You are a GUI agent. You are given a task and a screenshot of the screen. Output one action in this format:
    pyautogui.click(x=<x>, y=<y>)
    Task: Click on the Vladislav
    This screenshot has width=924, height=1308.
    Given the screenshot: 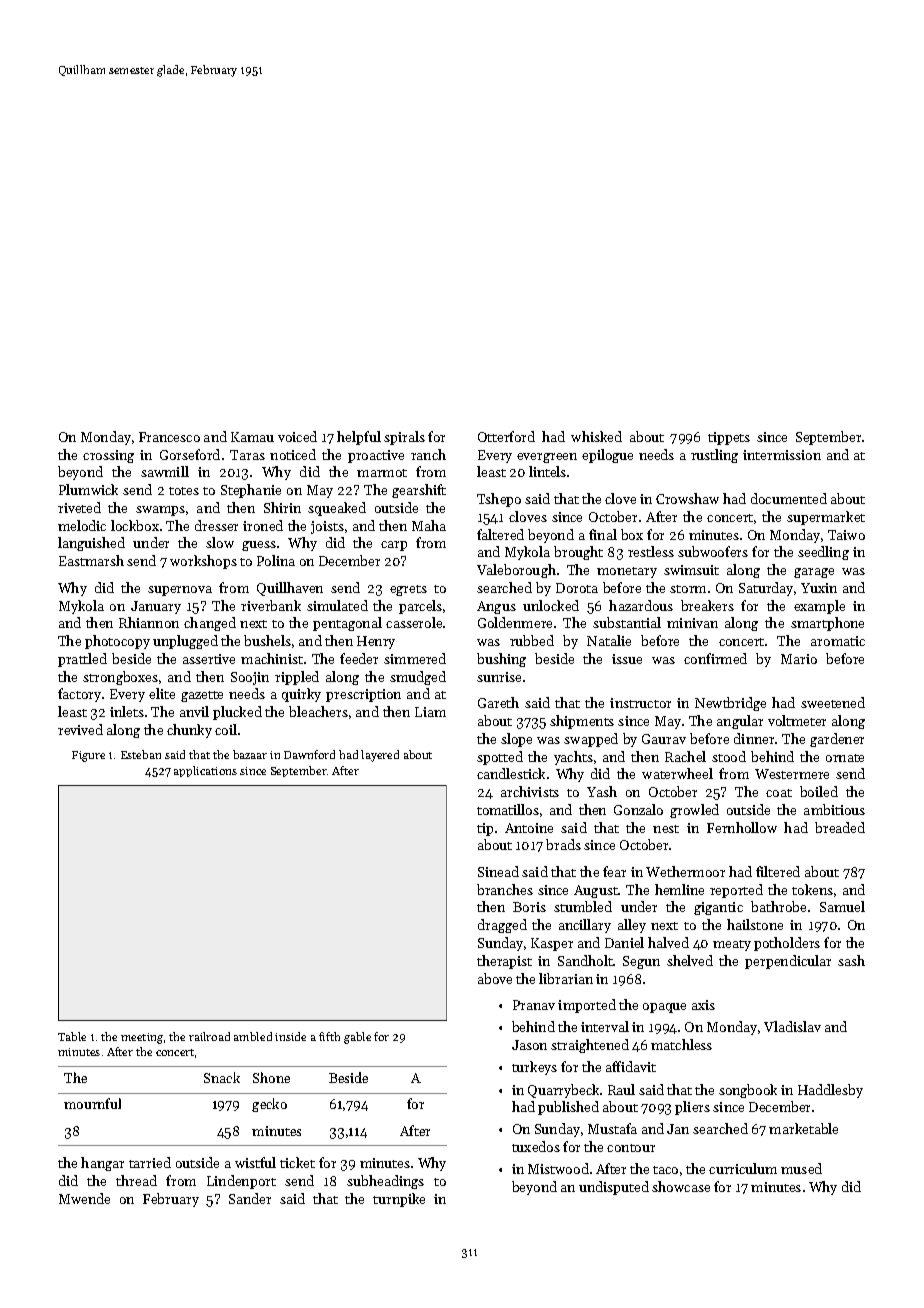 What is the action you would take?
    pyautogui.click(x=792, y=1026)
